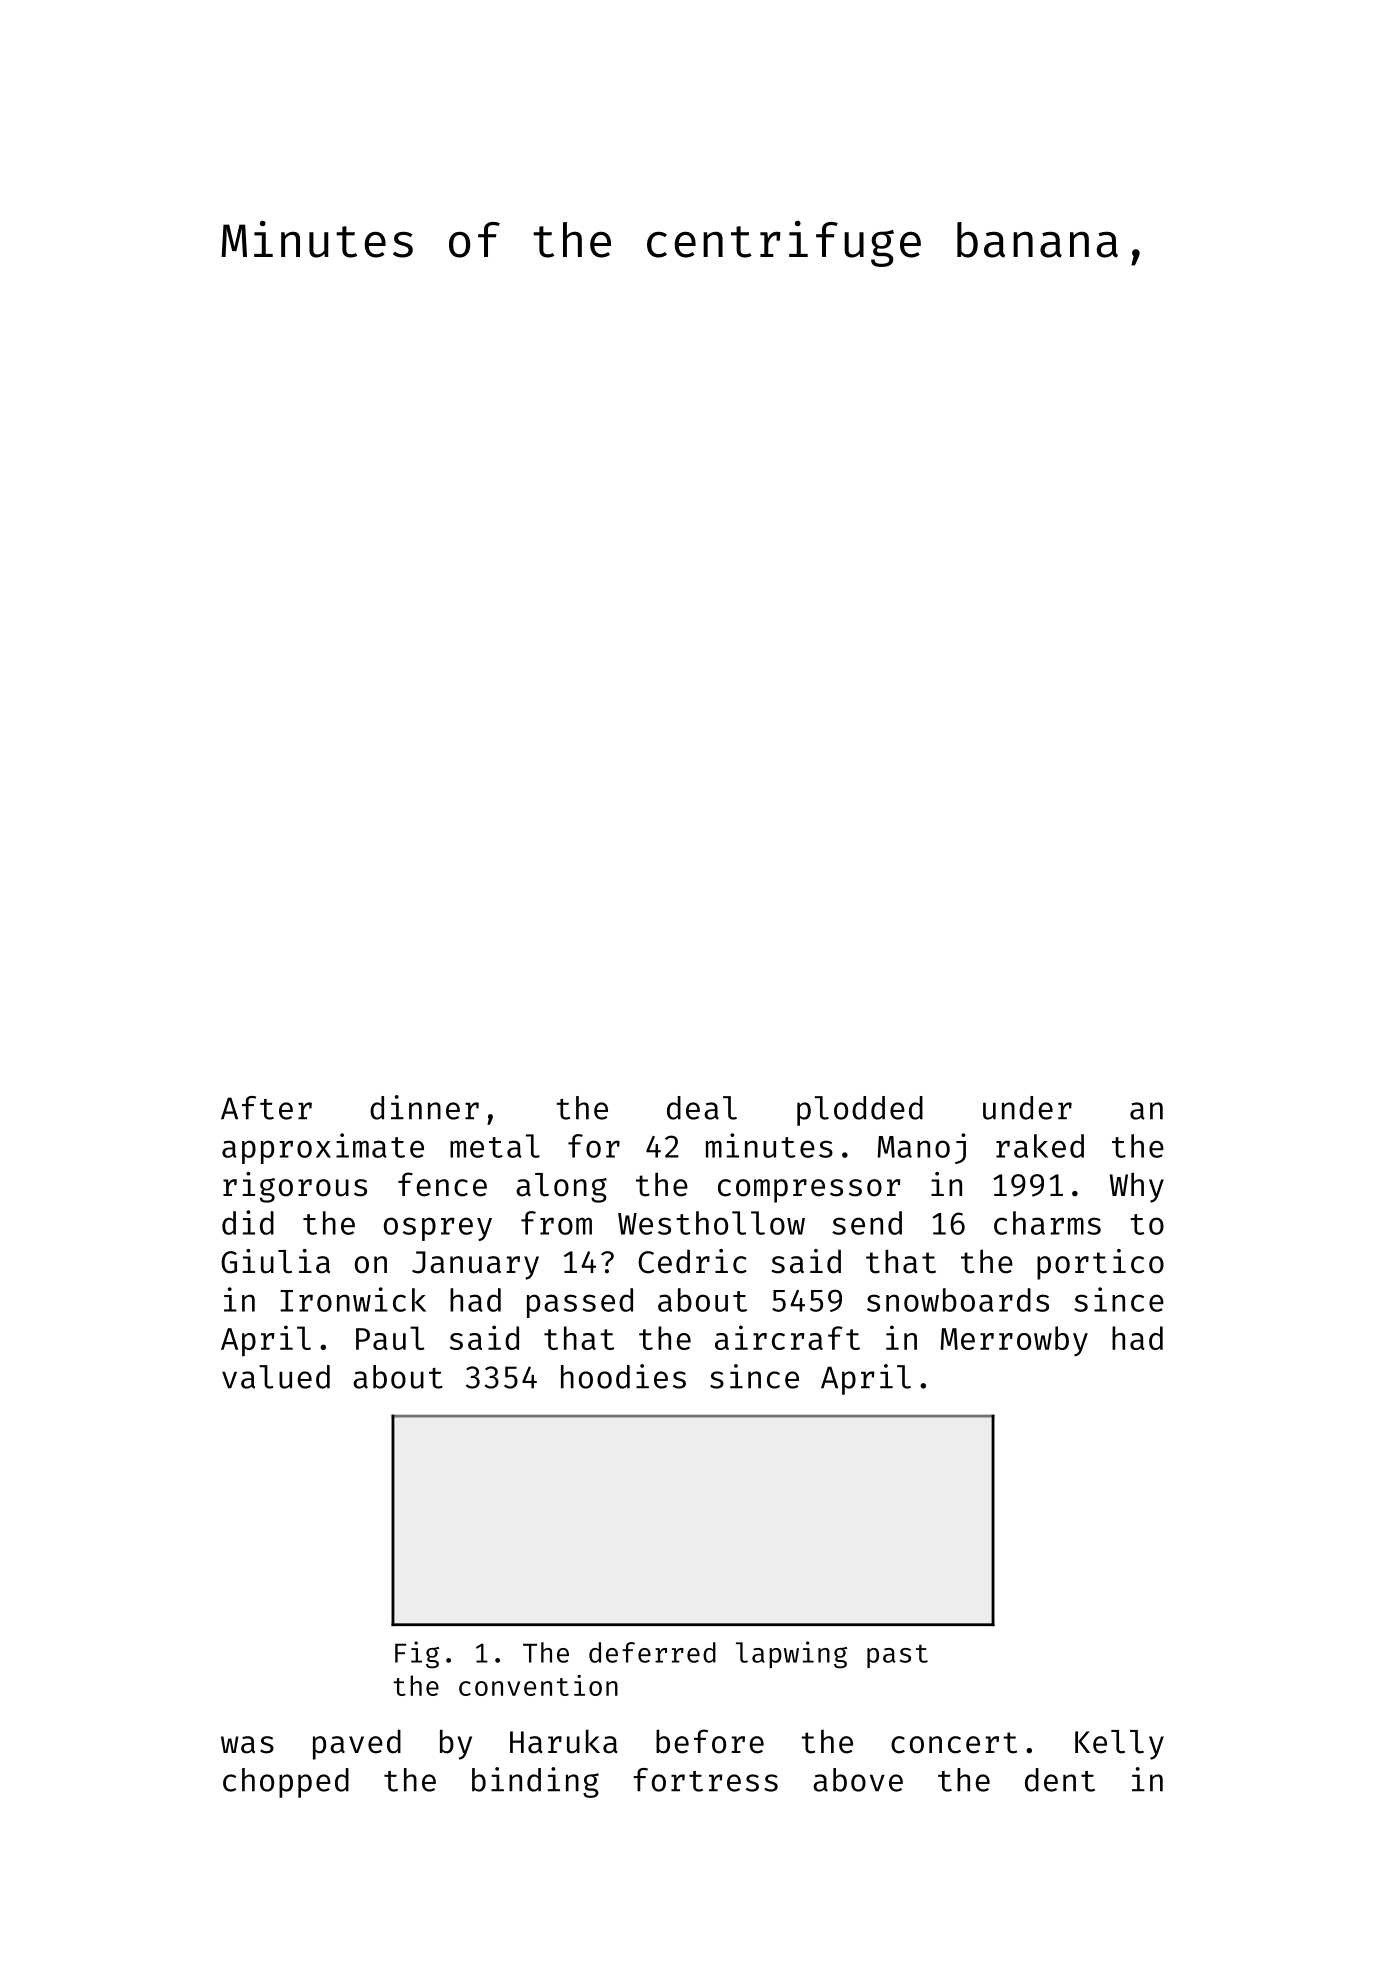 Image resolution: width=1386 pixels, height=1969 pixels. Describe the element at coordinates (1014, 1341) in the screenshot. I see `Merrowby` at that location.
